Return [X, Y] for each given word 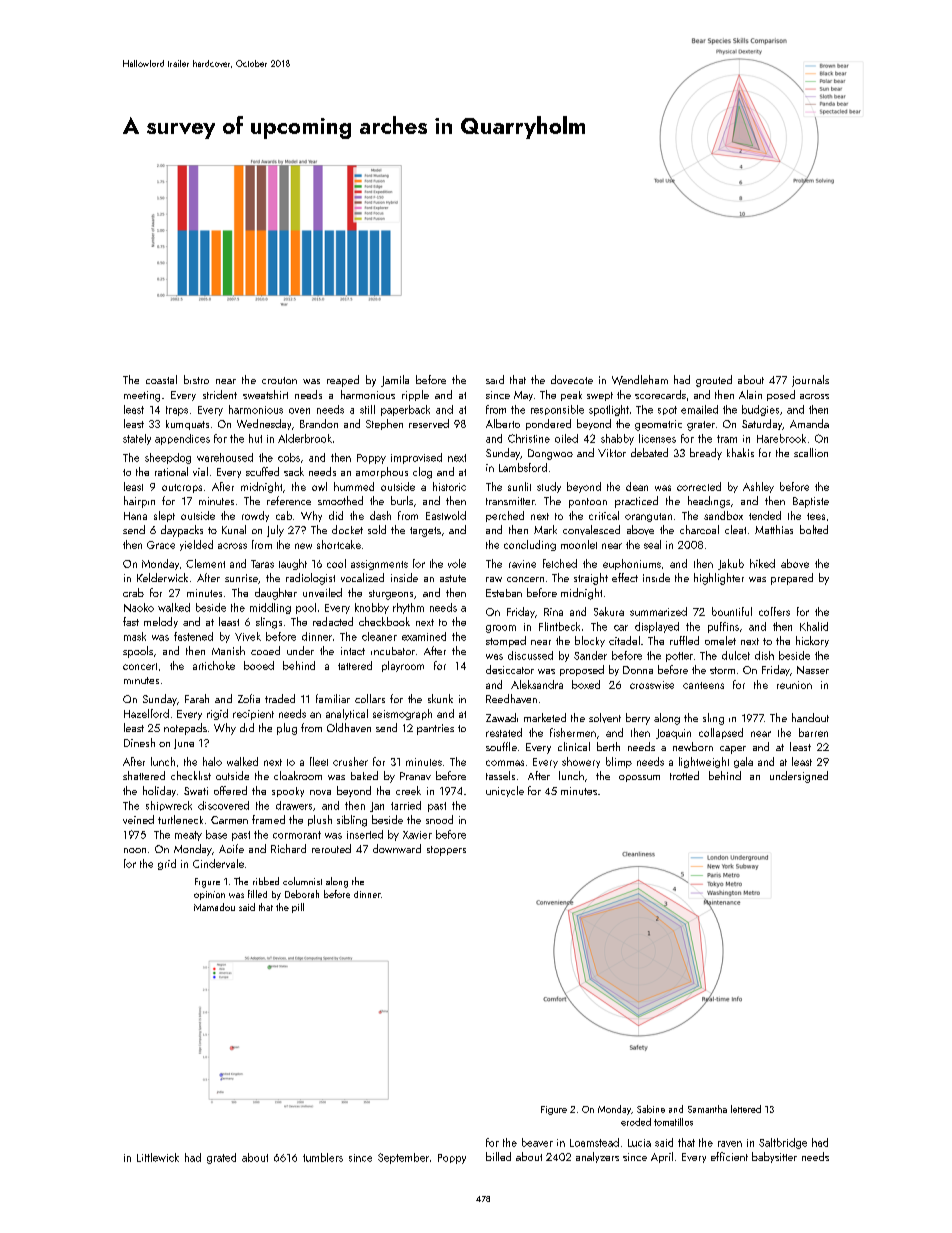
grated [221, 1158]
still [367, 409]
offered [230, 790]
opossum [639, 778]
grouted [714, 381]
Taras [262, 564]
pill [298, 908]
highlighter [719, 579]
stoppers [446, 851]
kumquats [187, 425]
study [549, 487]
